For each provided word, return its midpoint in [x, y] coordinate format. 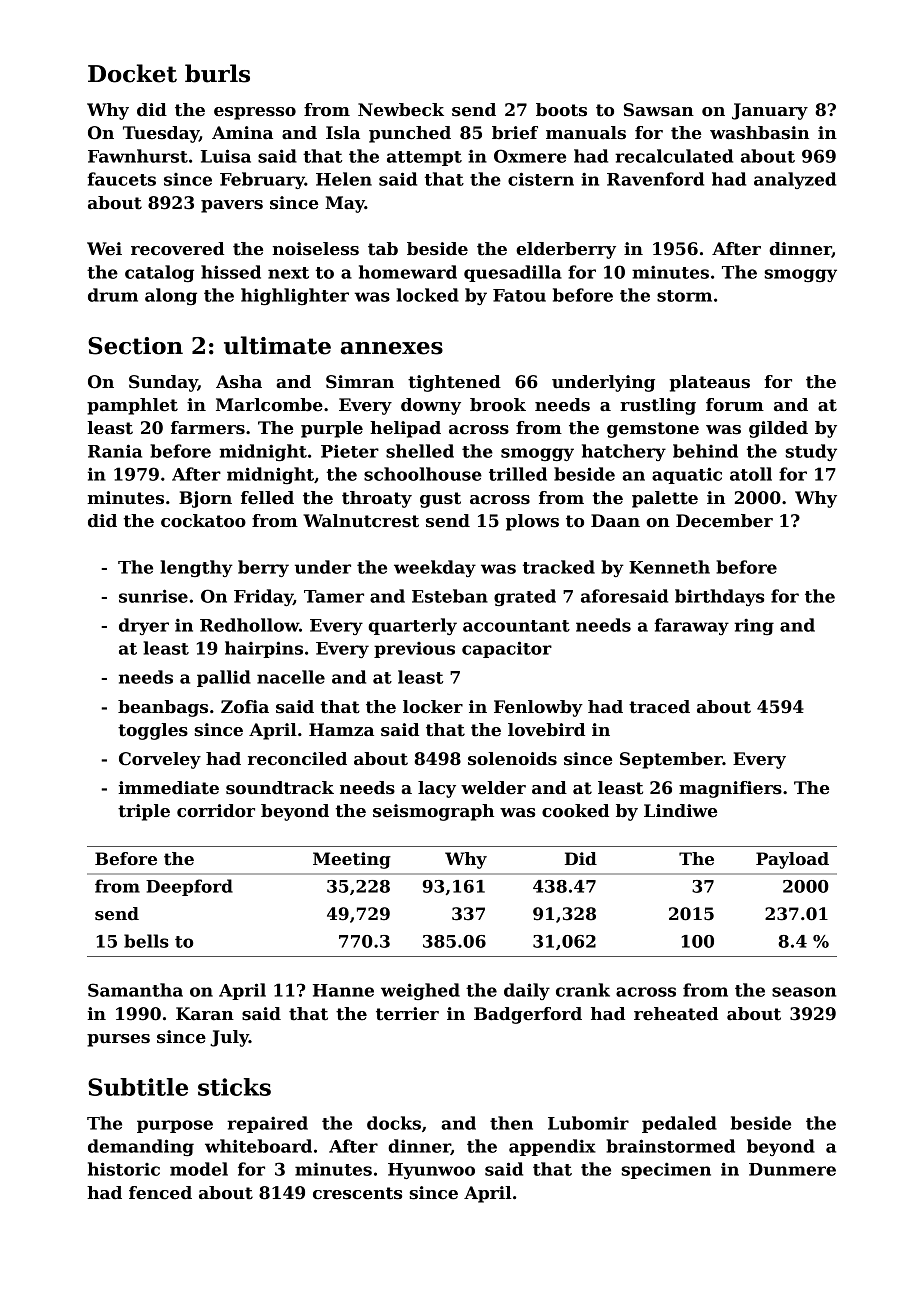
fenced [160, 1193]
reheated [676, 1014]
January [770, 111]
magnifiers [730, 789]
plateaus [710, 383]
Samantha [135, 990]
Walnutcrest [361, 521]
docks [394, 1123]
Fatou [519, 295]
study [811, 452]
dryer [144, 626]
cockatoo [203, 521]
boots [561, 110]
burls [217, 73]
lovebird [546, 730]
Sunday [163, 383]
